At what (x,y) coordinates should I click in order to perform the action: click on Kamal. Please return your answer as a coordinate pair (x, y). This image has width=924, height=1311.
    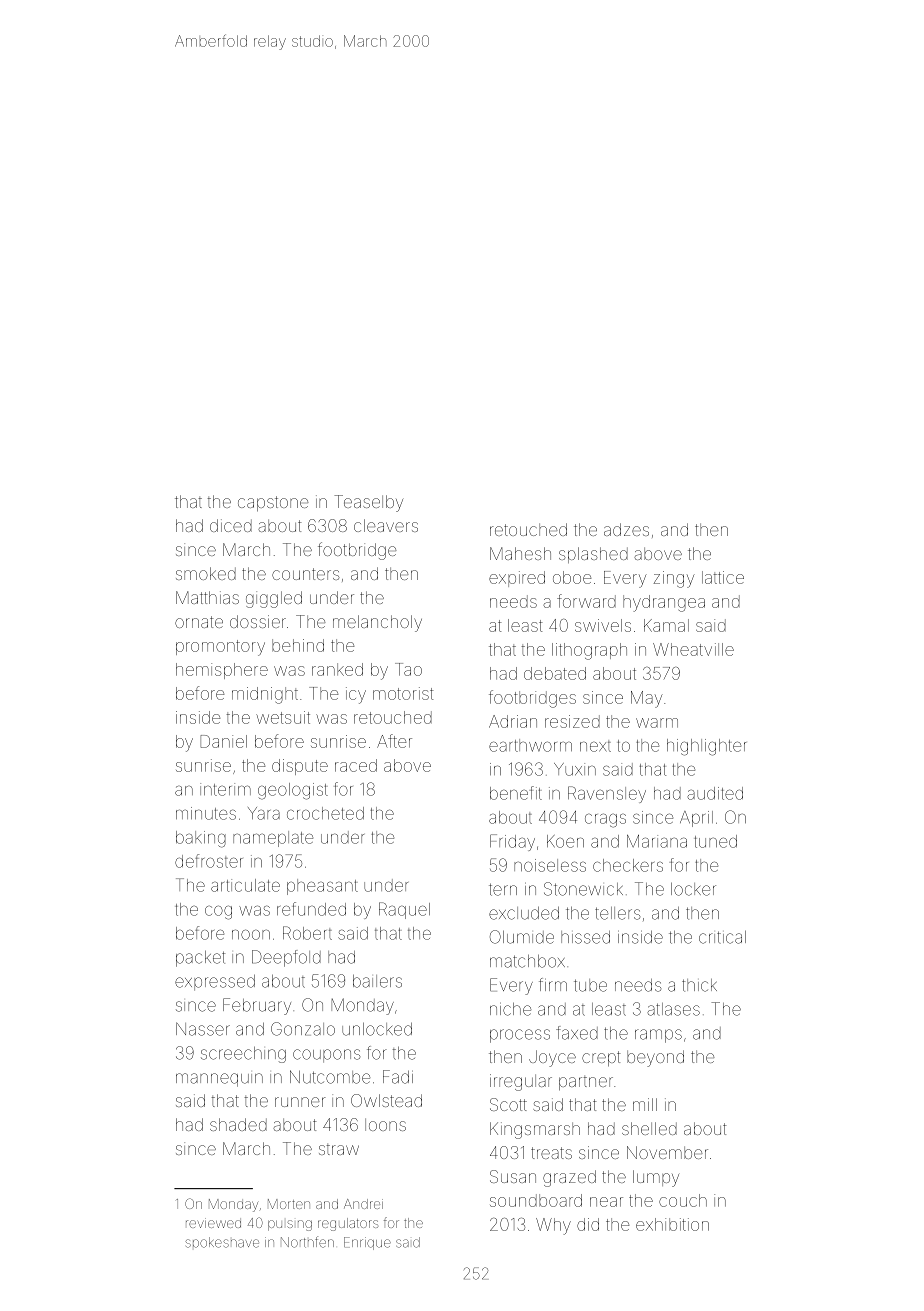
    Looking at the image, I should click on (666, 625).
